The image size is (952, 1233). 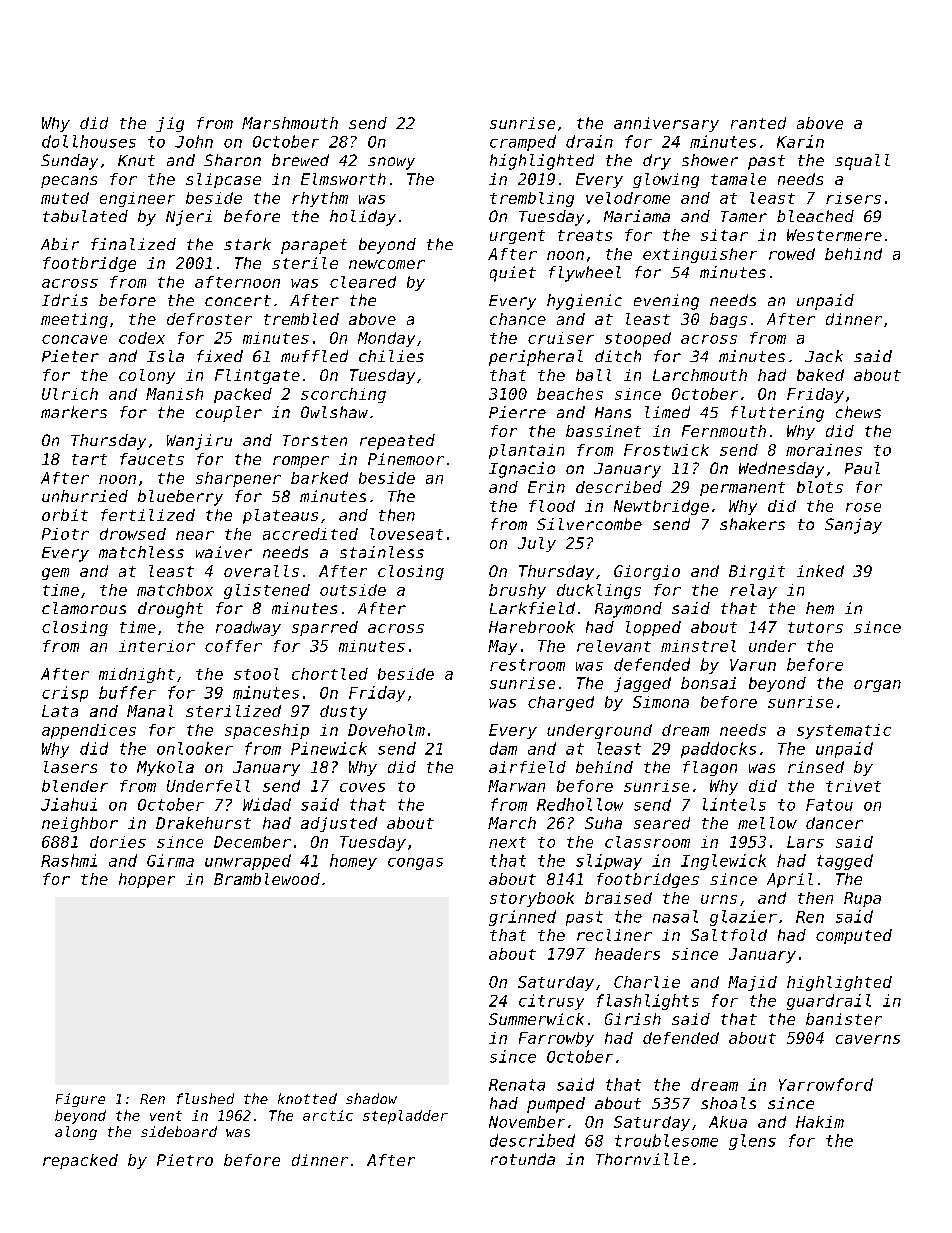 What do you see at coordinates (371, 1098) in the screenshot?
I see `shadow` at bounding box center [371, 1098].
